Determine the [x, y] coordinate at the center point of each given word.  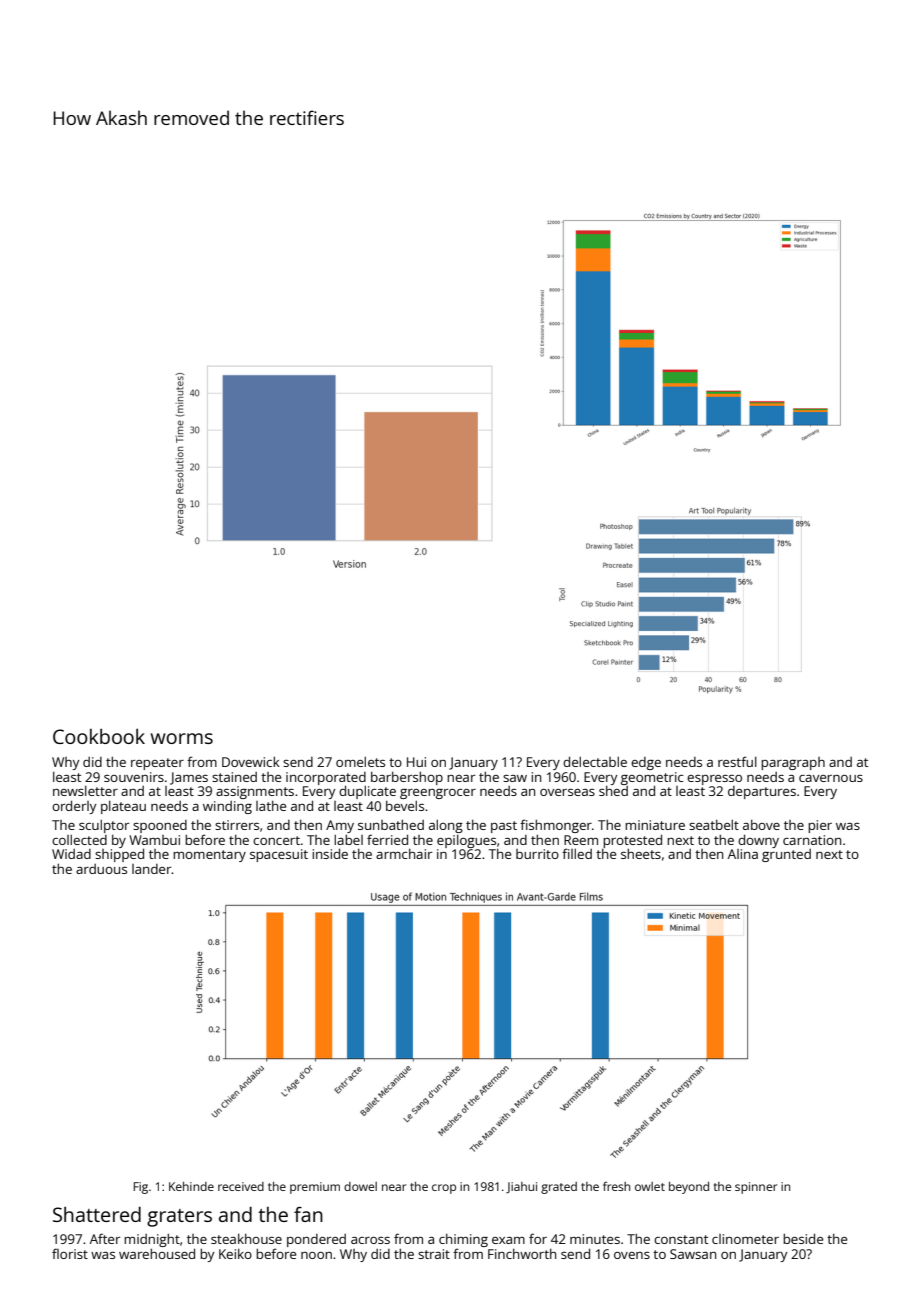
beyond [689, 1188]
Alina [743, 854]
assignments [255, 792]
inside [330, 853]
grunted [786, 855]
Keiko [235, 1254]
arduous [101, 869]
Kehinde [191, 1186]
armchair [404, 854]
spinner [756, 1188]
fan [308, 1214]
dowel [360, 1186]
